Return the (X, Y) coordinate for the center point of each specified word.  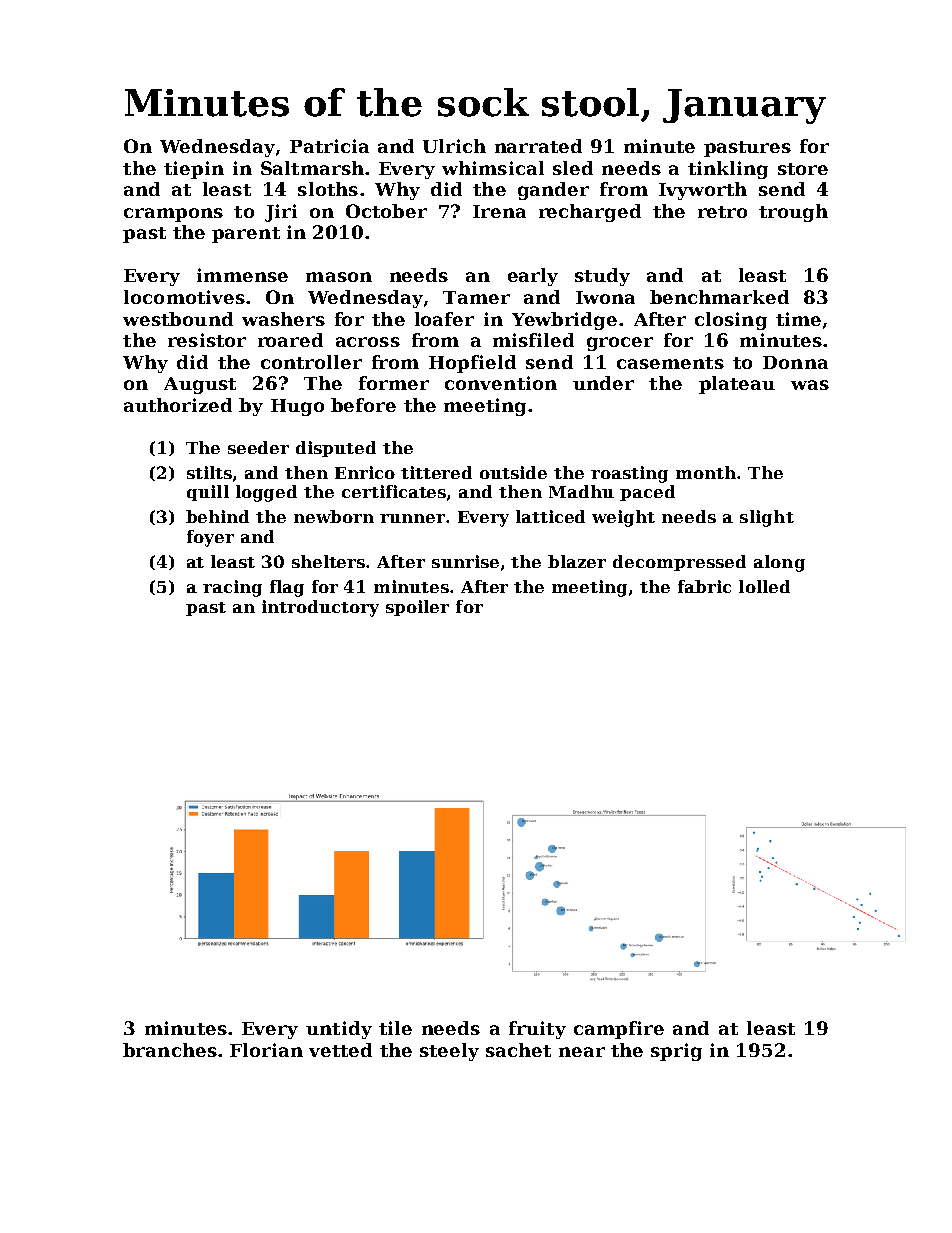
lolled (764, 586)
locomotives (184, 297)
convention (501, 383)
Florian (266, 1050)
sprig (676, 1052)
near (582, 1052)
